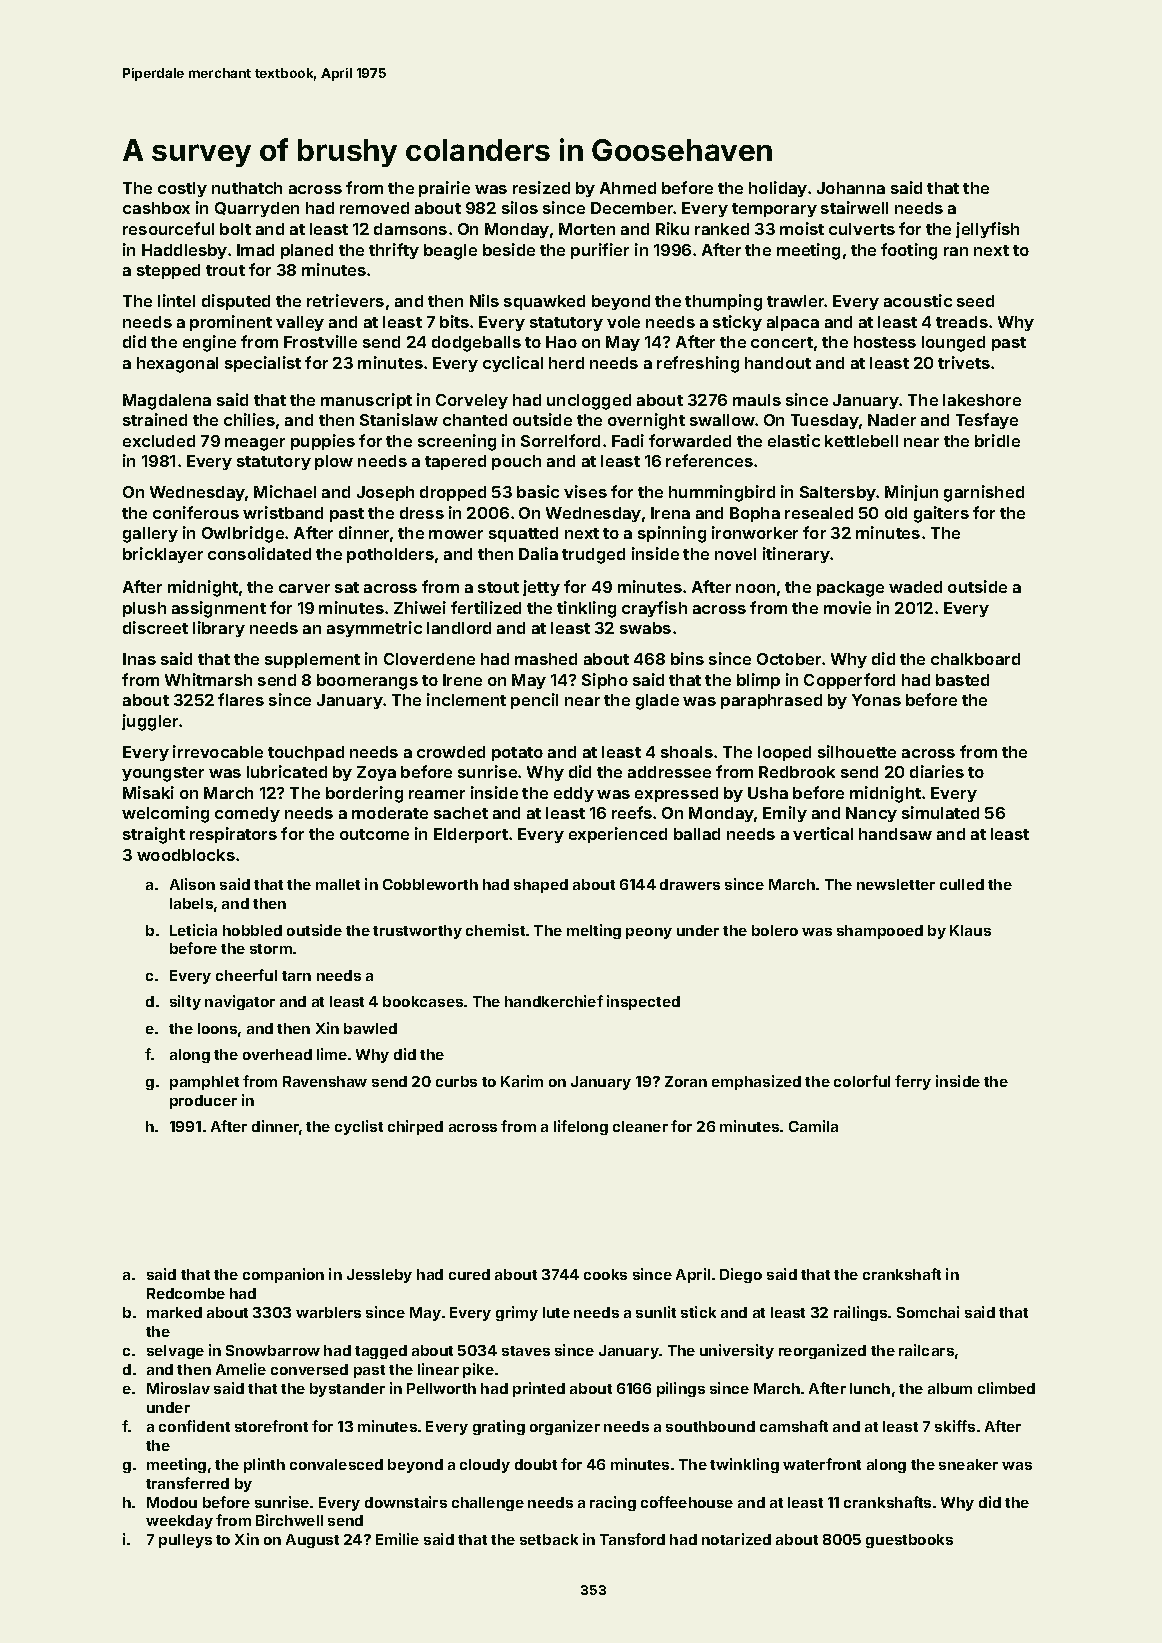 This image has height=1643, width=1162. What do you see at coordinates (962, 884) in the image?
I see `culled` at bounding box center [962, 884].
